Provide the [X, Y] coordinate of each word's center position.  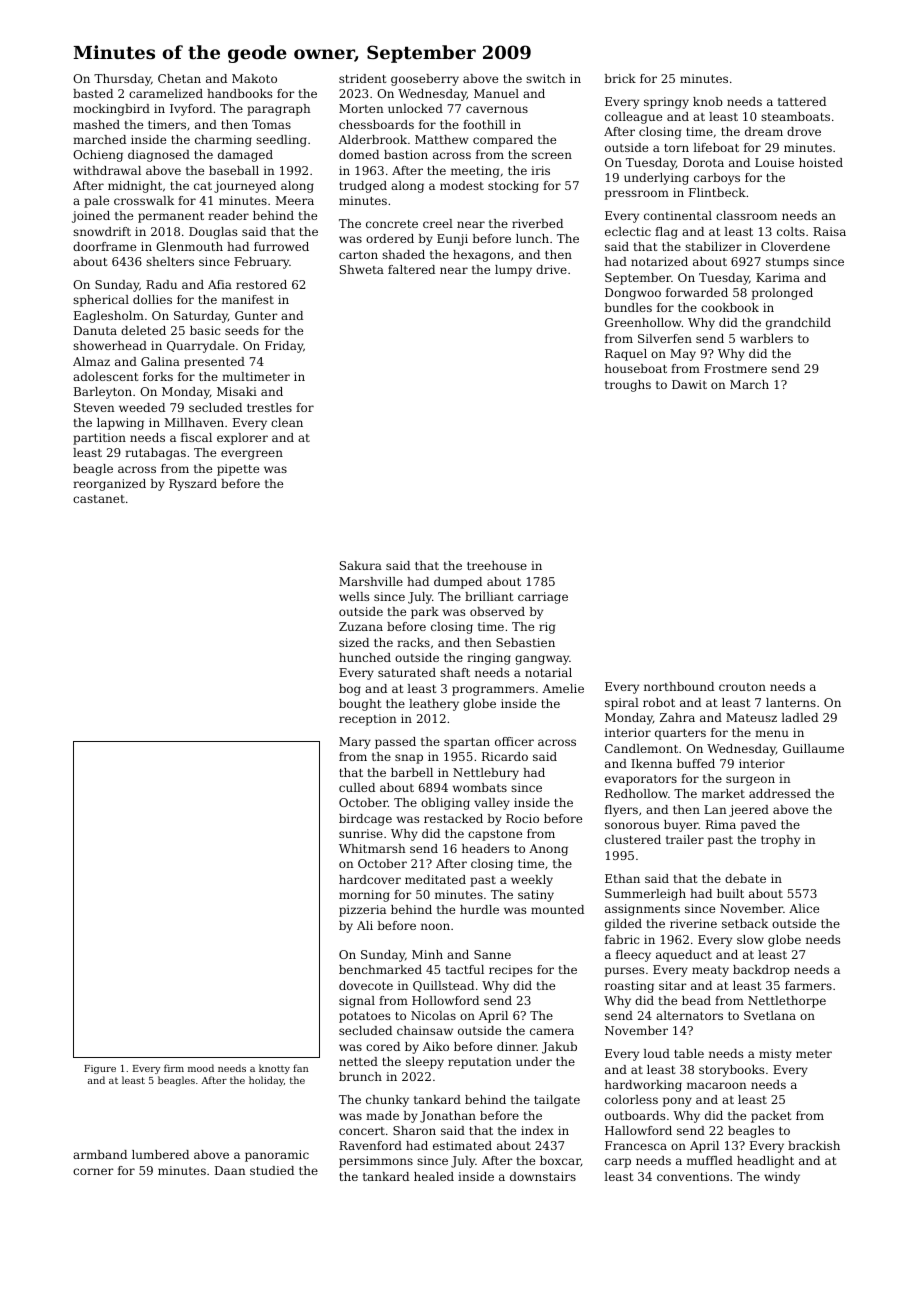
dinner [517, 1046]
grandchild [798, 324]
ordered [390, 238]
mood [201, 1068]
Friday [284, 347]
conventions [693, 1176]
